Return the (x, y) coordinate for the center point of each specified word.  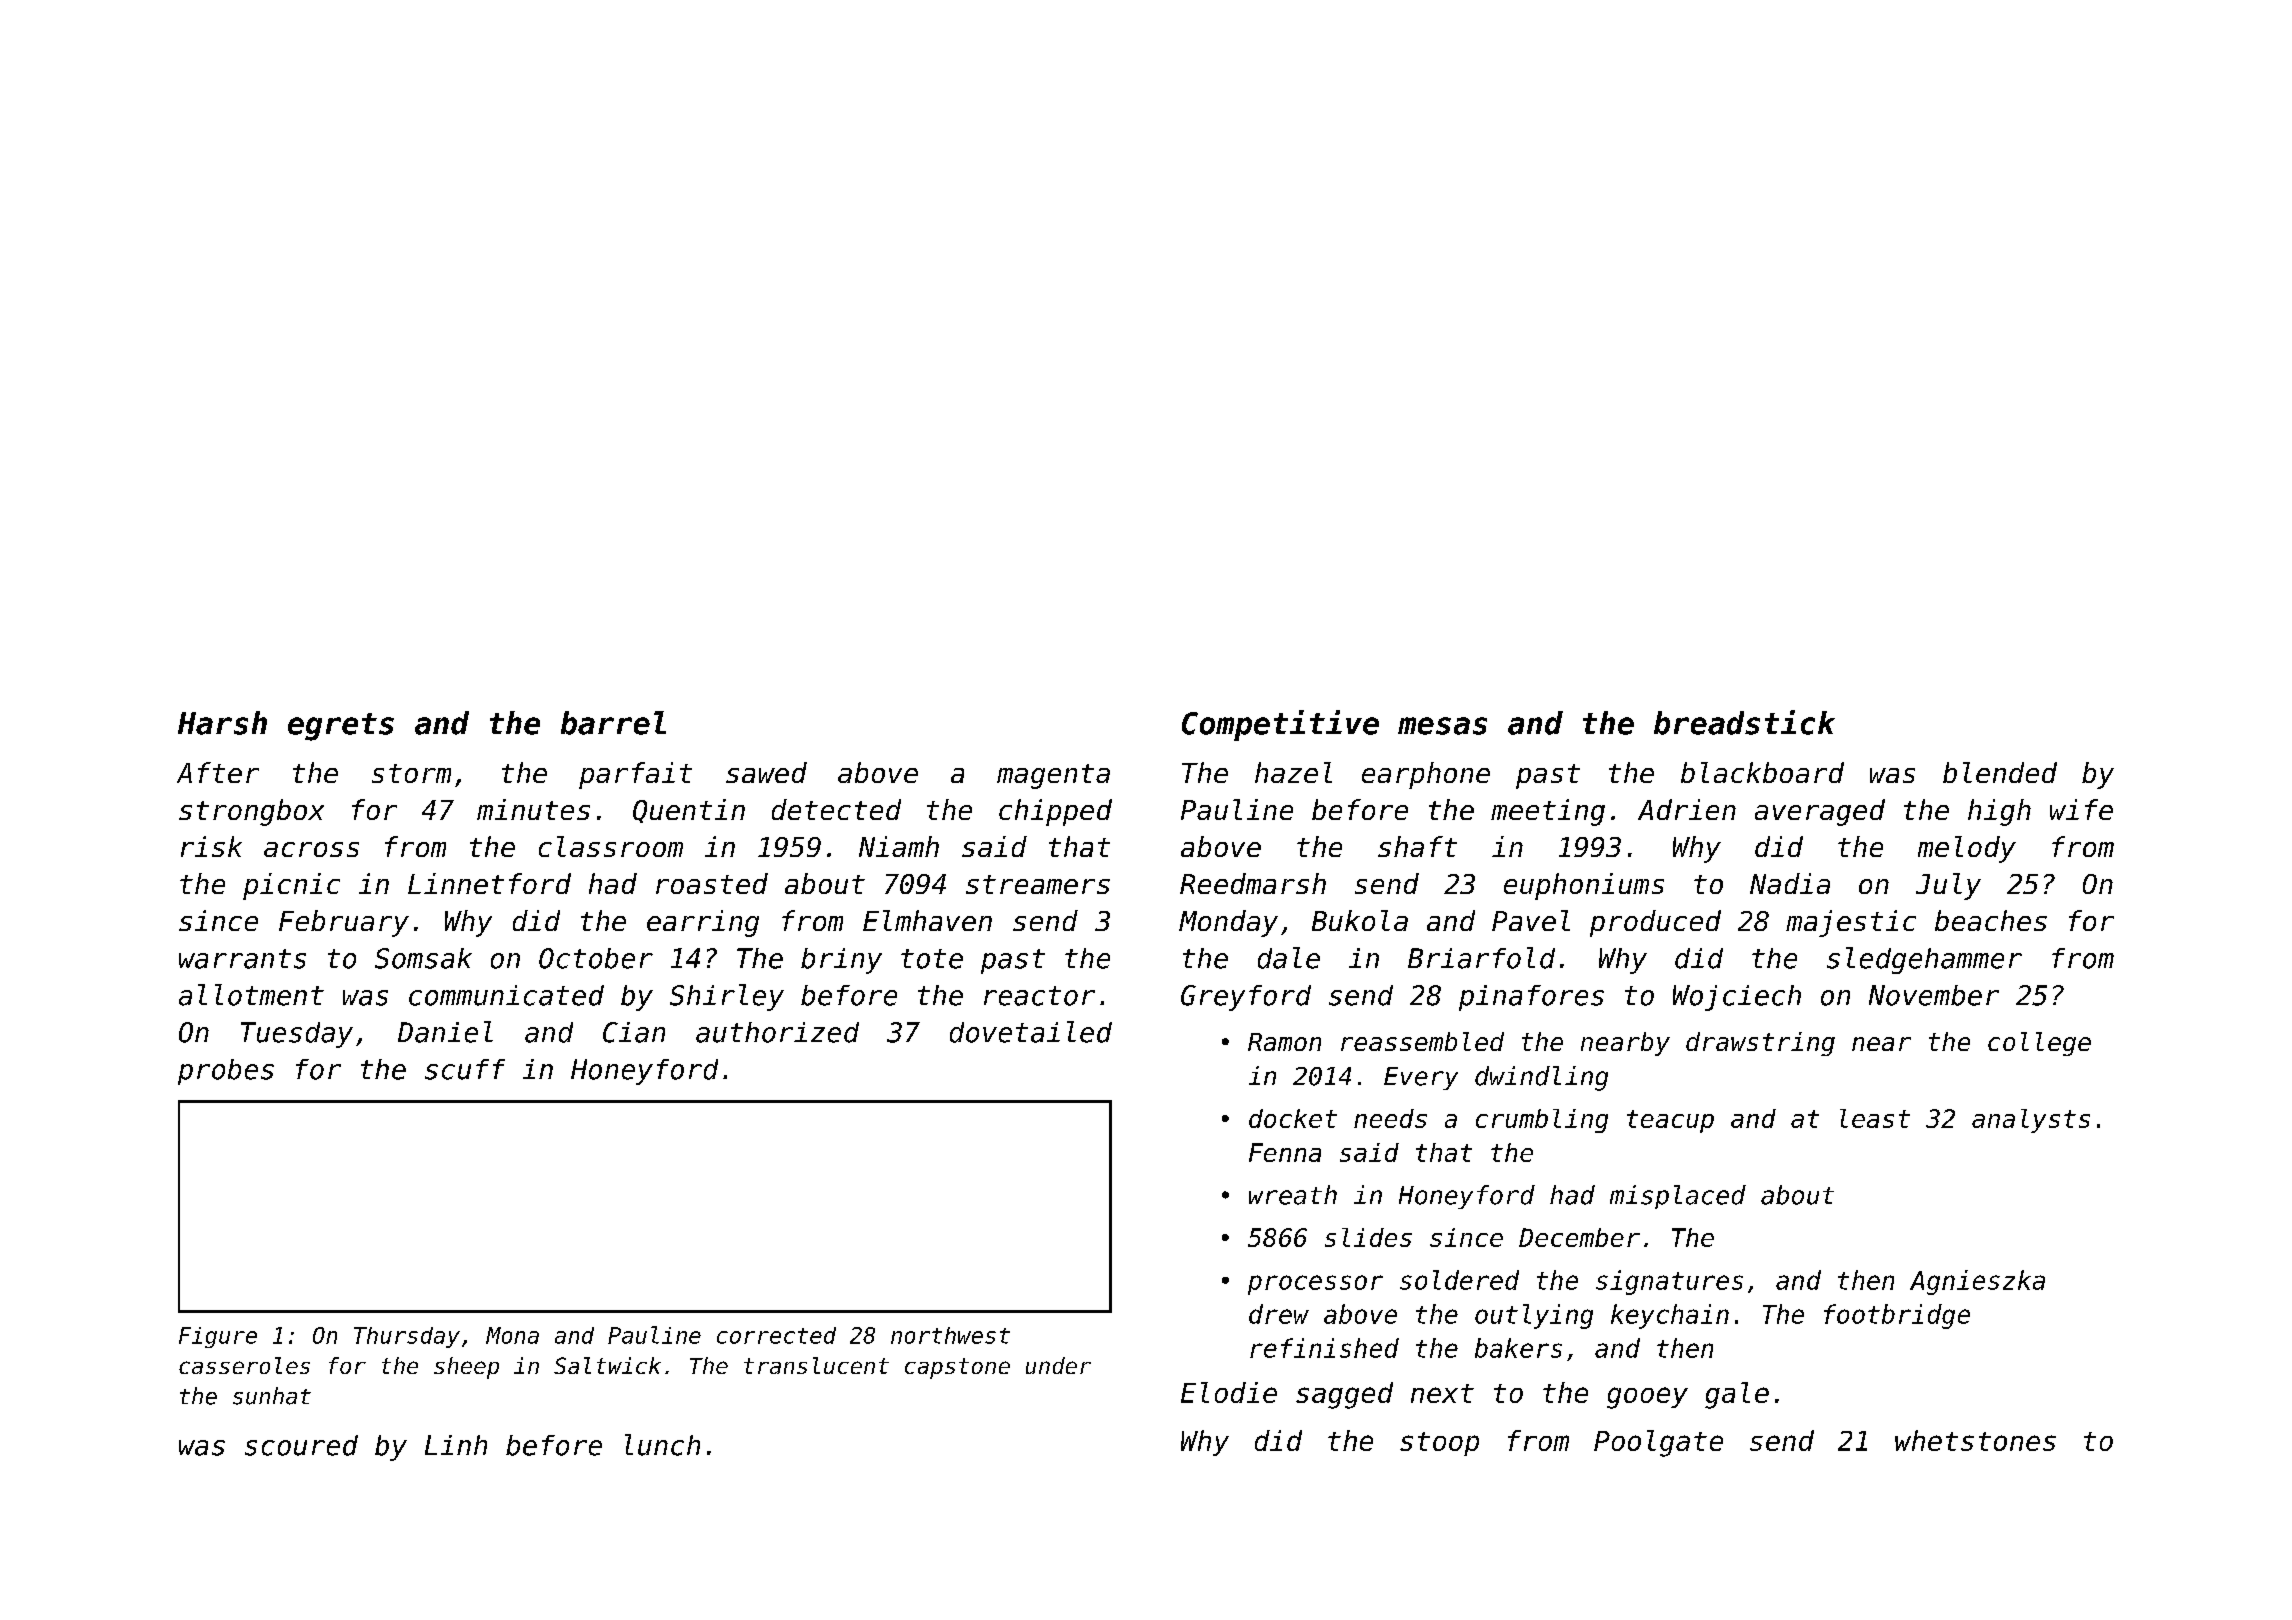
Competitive (1280, 725)
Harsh (222, 723)
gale (1737, 1395)
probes (226, 1072)
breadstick (1744, 722)
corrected (776, 1335)
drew (1279, 1314)
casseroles (244, 1365)
